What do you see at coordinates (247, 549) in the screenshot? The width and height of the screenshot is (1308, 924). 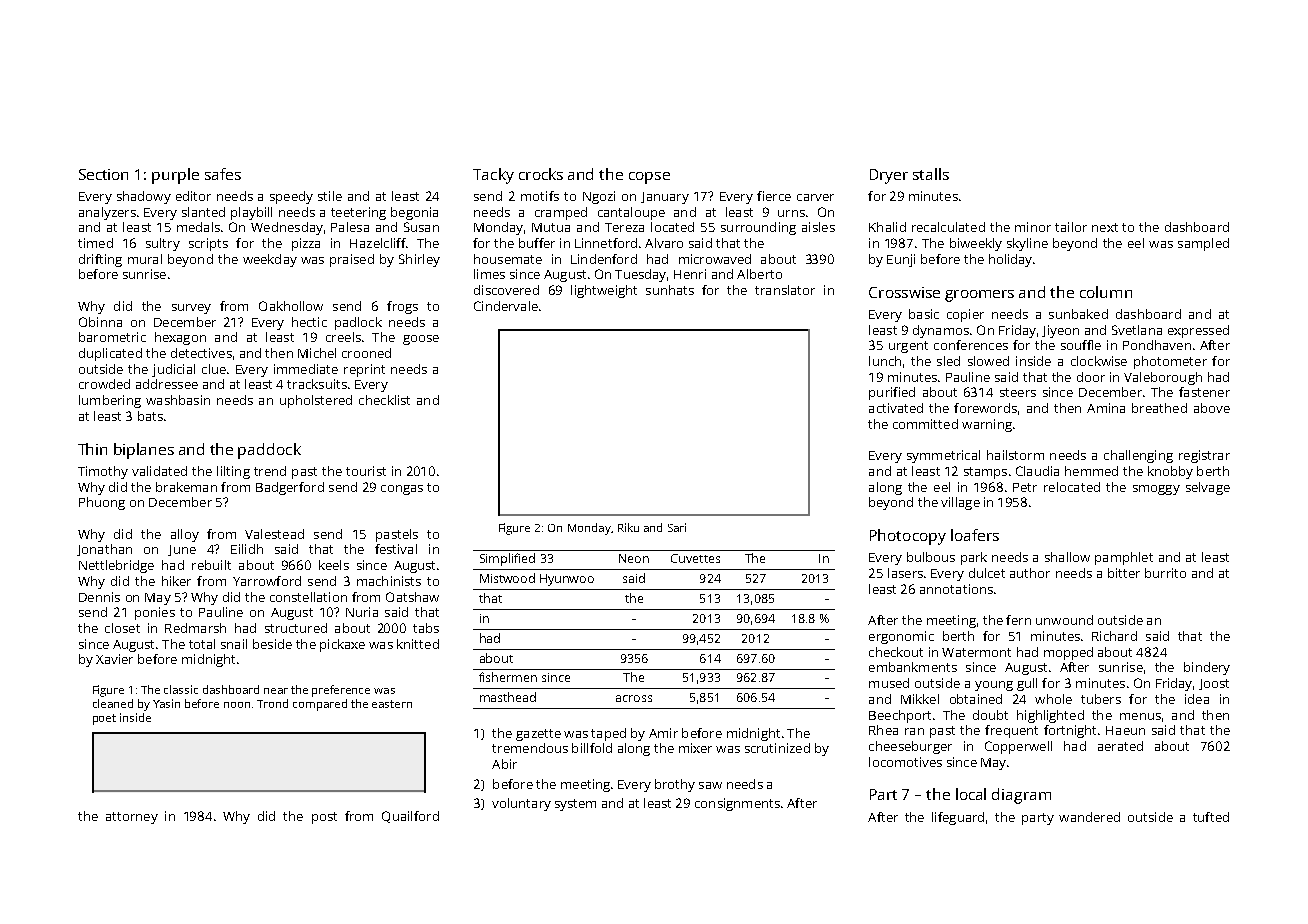 I see `Eilidh` at bounding box center [247, 549].
